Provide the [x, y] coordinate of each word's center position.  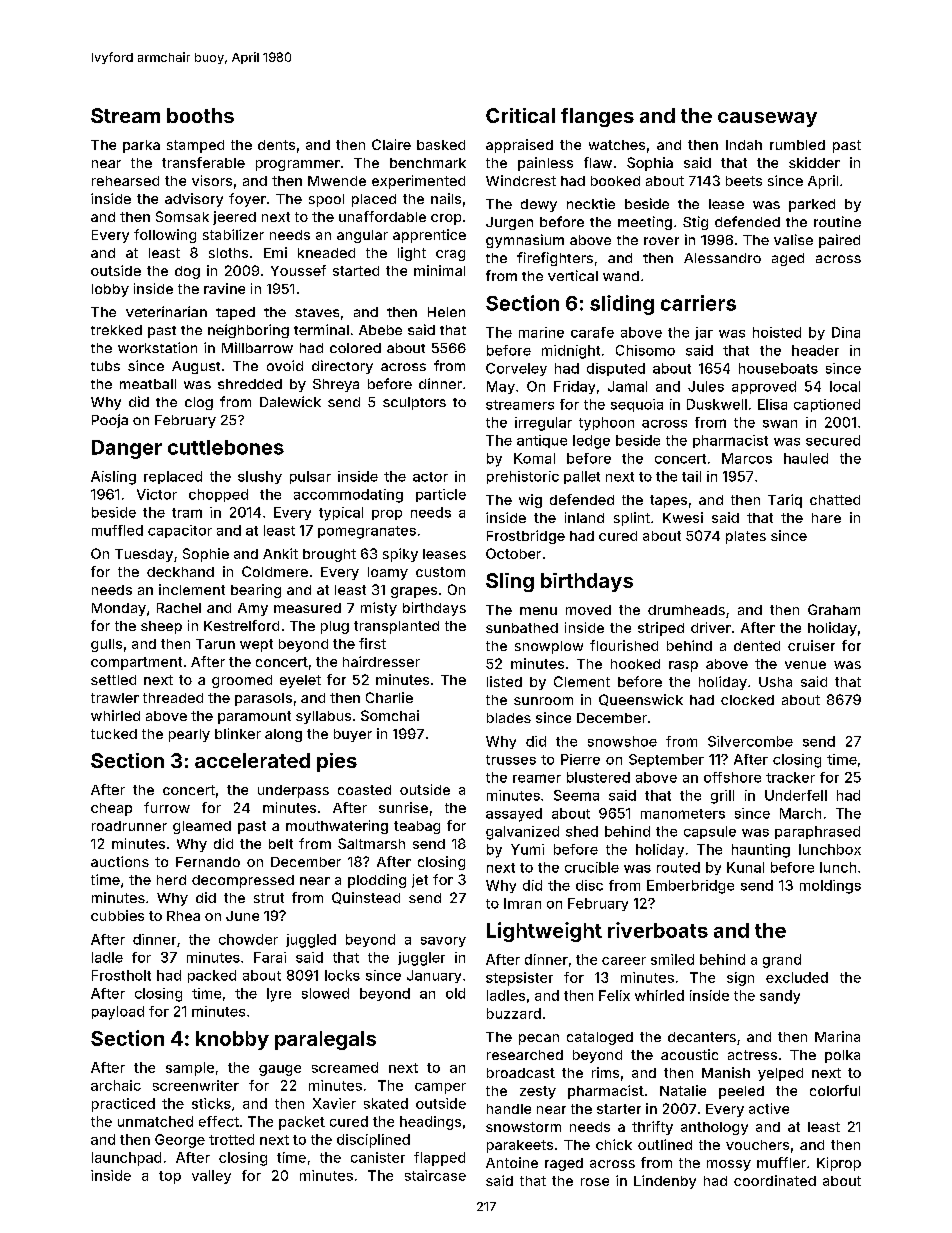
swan [780, 424]
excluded [797, 977]
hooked [635, 664]
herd [171, 880]
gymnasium [525, 241]
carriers [698, 303]
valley [211, 1177]
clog [199, 403]
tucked [114, 734]
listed [504, 681]
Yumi [527, 849]
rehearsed [125, 181]
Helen [446, 312]
